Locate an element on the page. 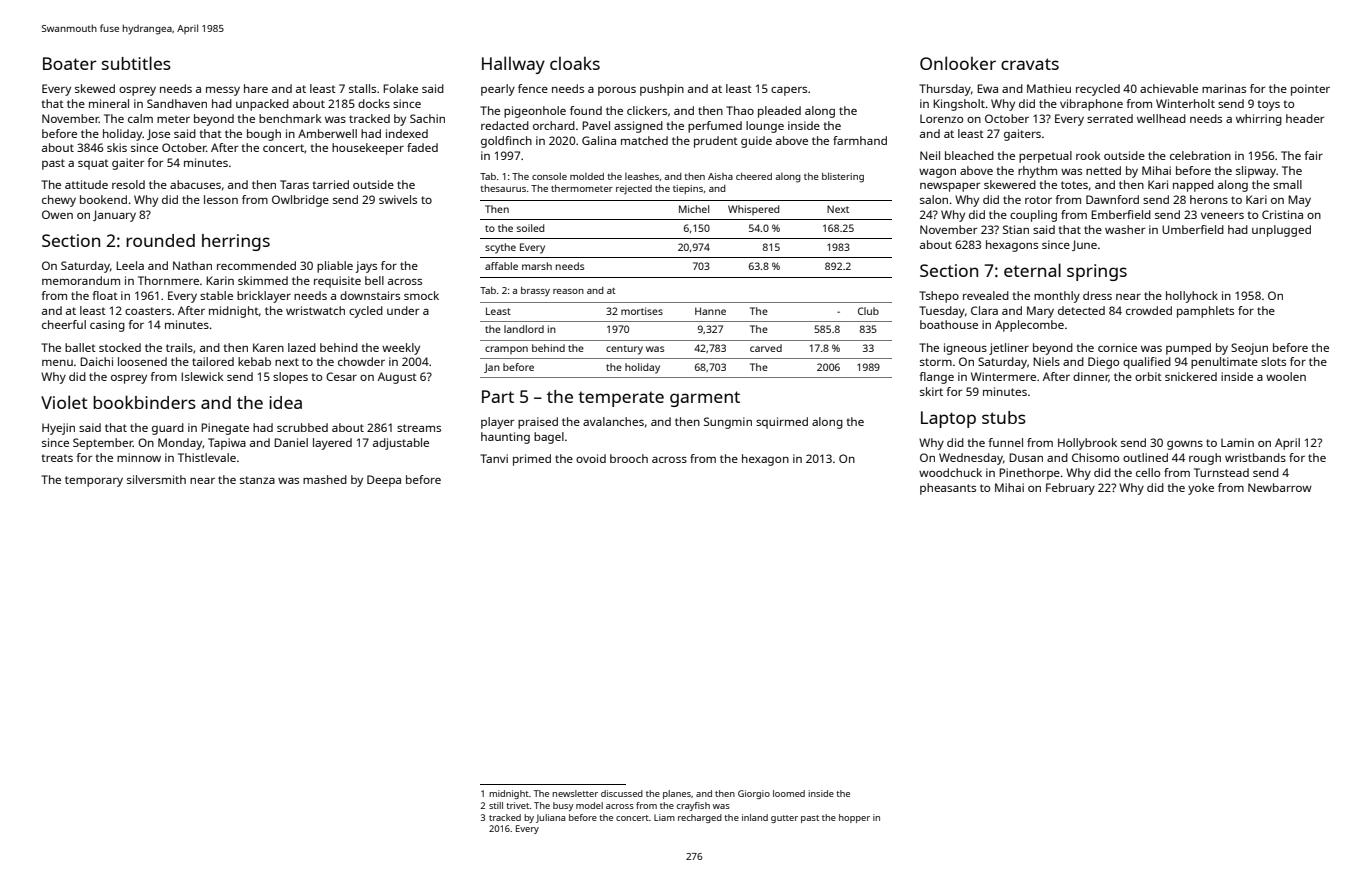  August is located at coordinates (397, 378).
